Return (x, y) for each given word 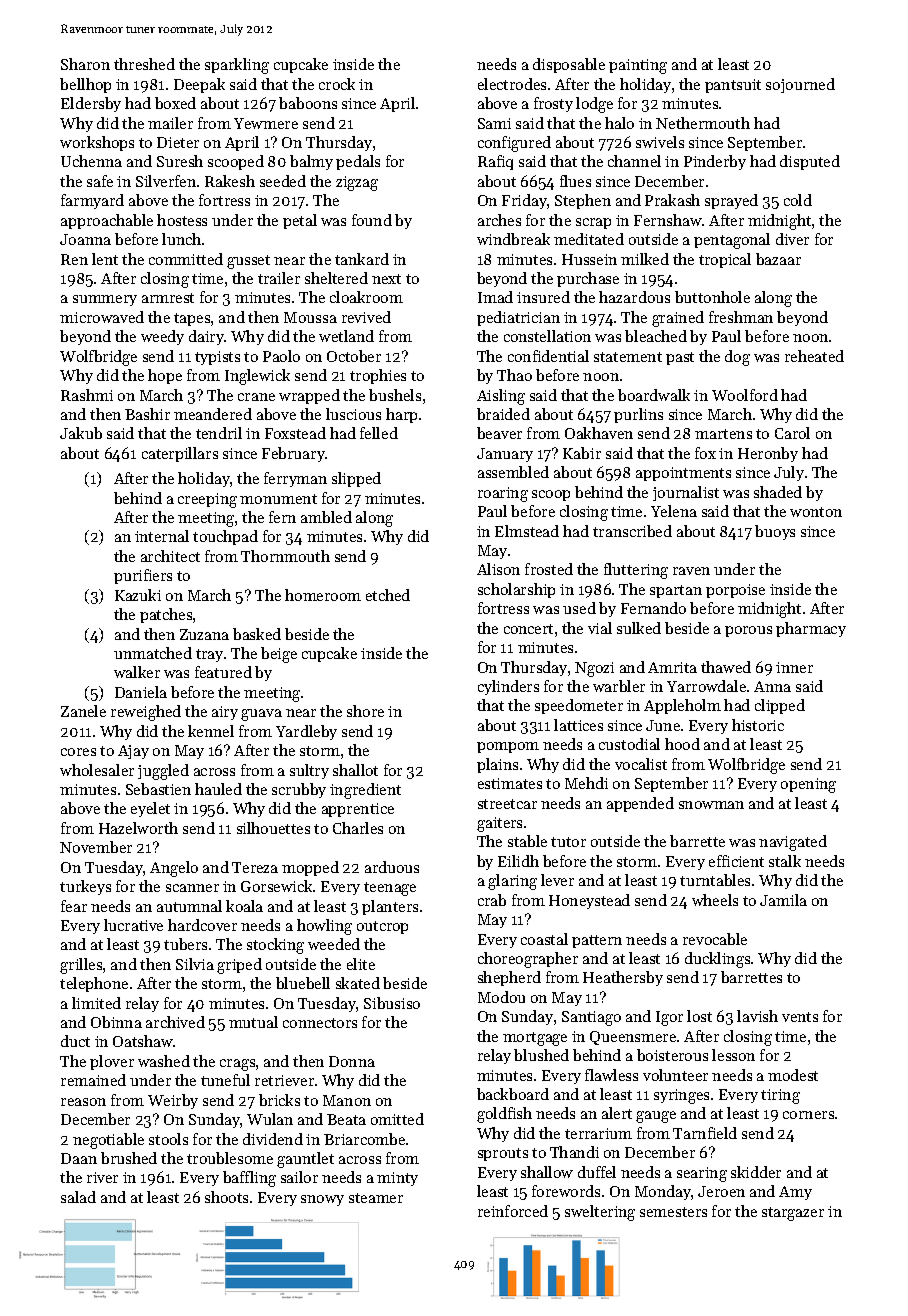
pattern (597, 941)
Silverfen (166, 181)
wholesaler (97, 770)
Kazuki (138, 595)
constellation (547, 336)
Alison (498, 569)
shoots (226, 1197)
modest (793, 1075)
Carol (792, 433)
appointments (683, 474)
